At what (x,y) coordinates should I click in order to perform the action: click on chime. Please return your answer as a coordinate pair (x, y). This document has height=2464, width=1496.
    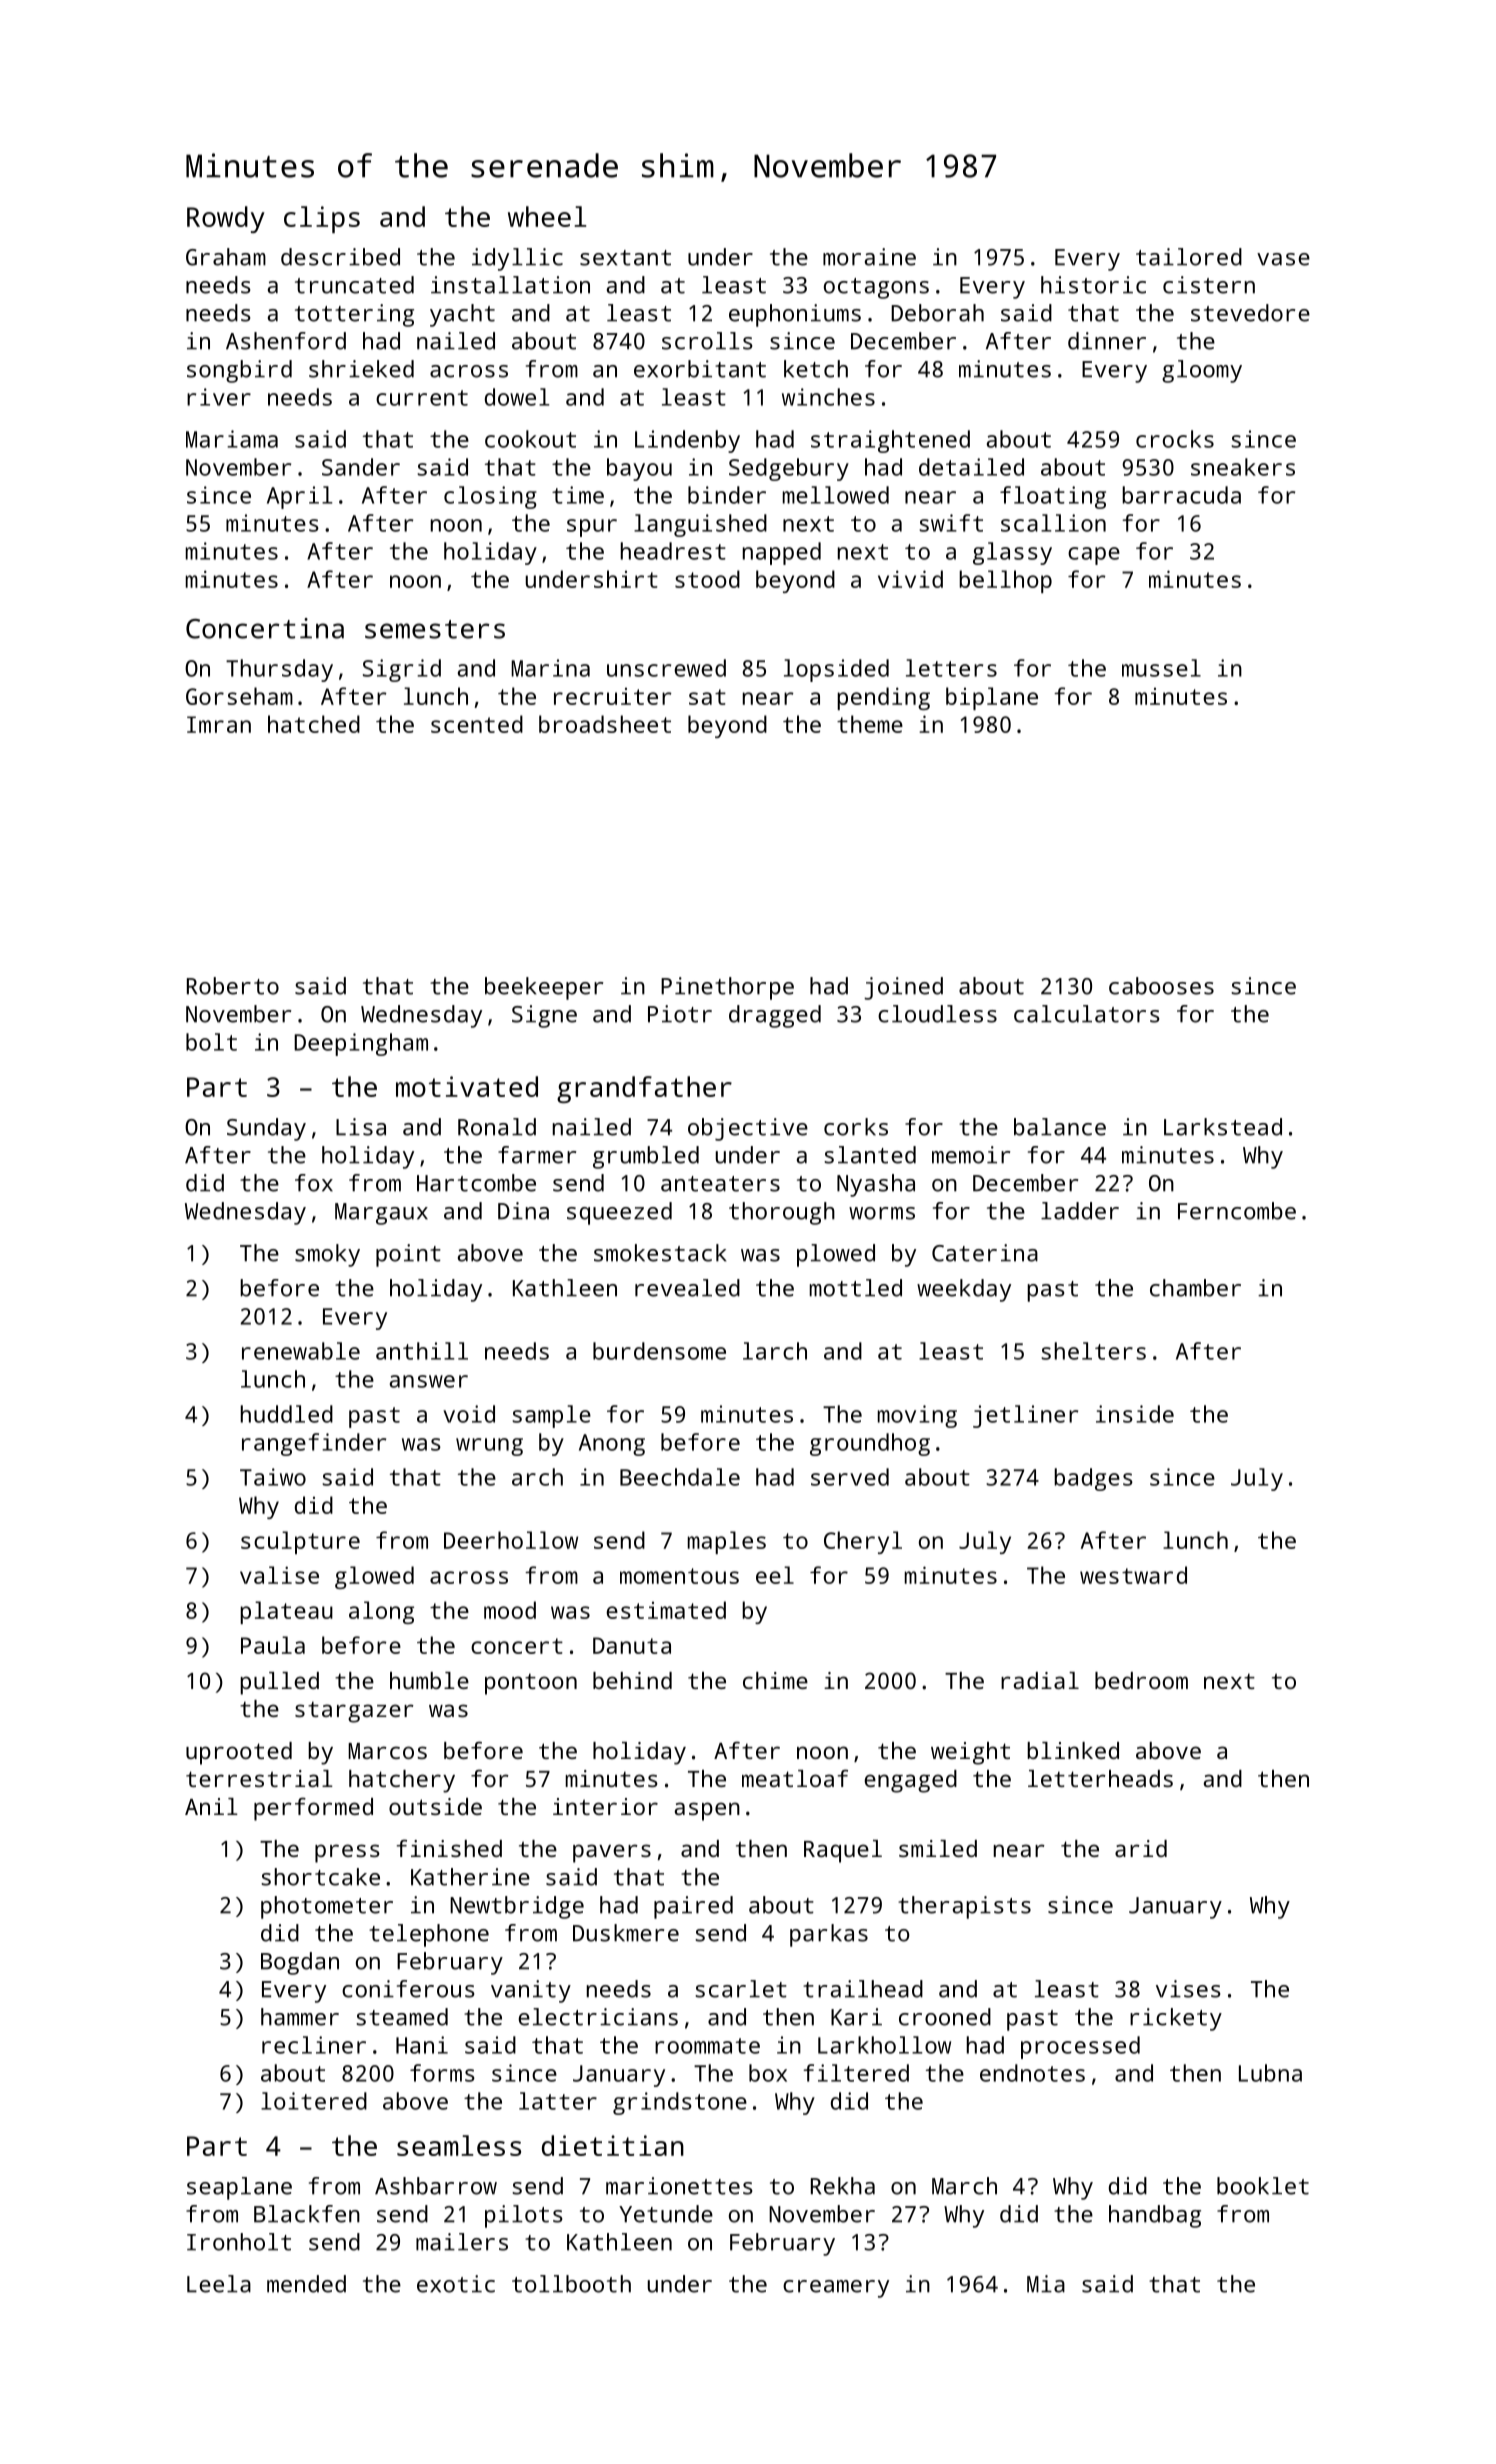
    Looking at the image, I should click on (775, 1680).
